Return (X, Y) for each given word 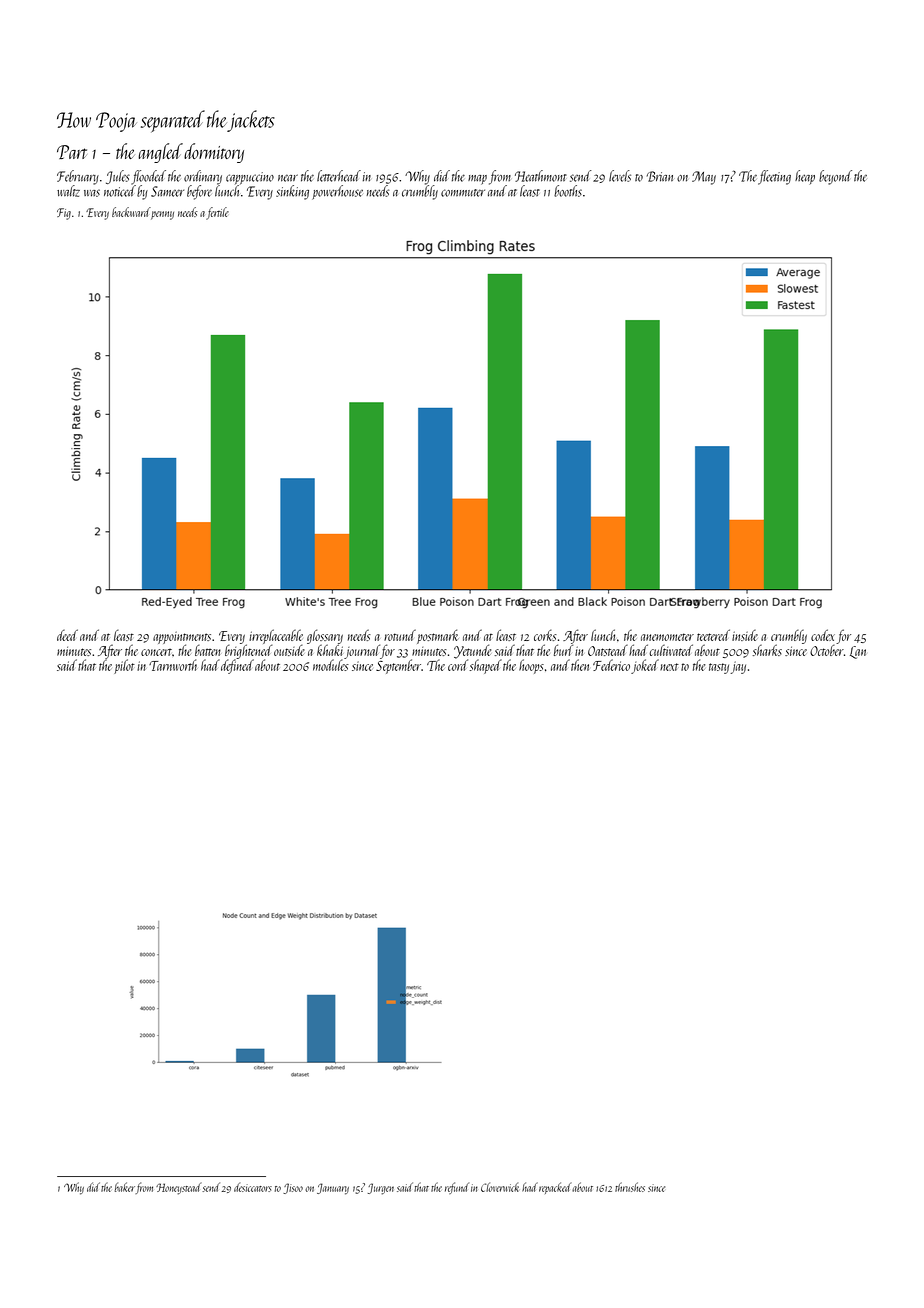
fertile (217, 213)
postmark (438, 636)
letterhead (339, 176)
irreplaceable (276, 637)
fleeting (774, 177)
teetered (713, 635)
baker (125, 1187)
